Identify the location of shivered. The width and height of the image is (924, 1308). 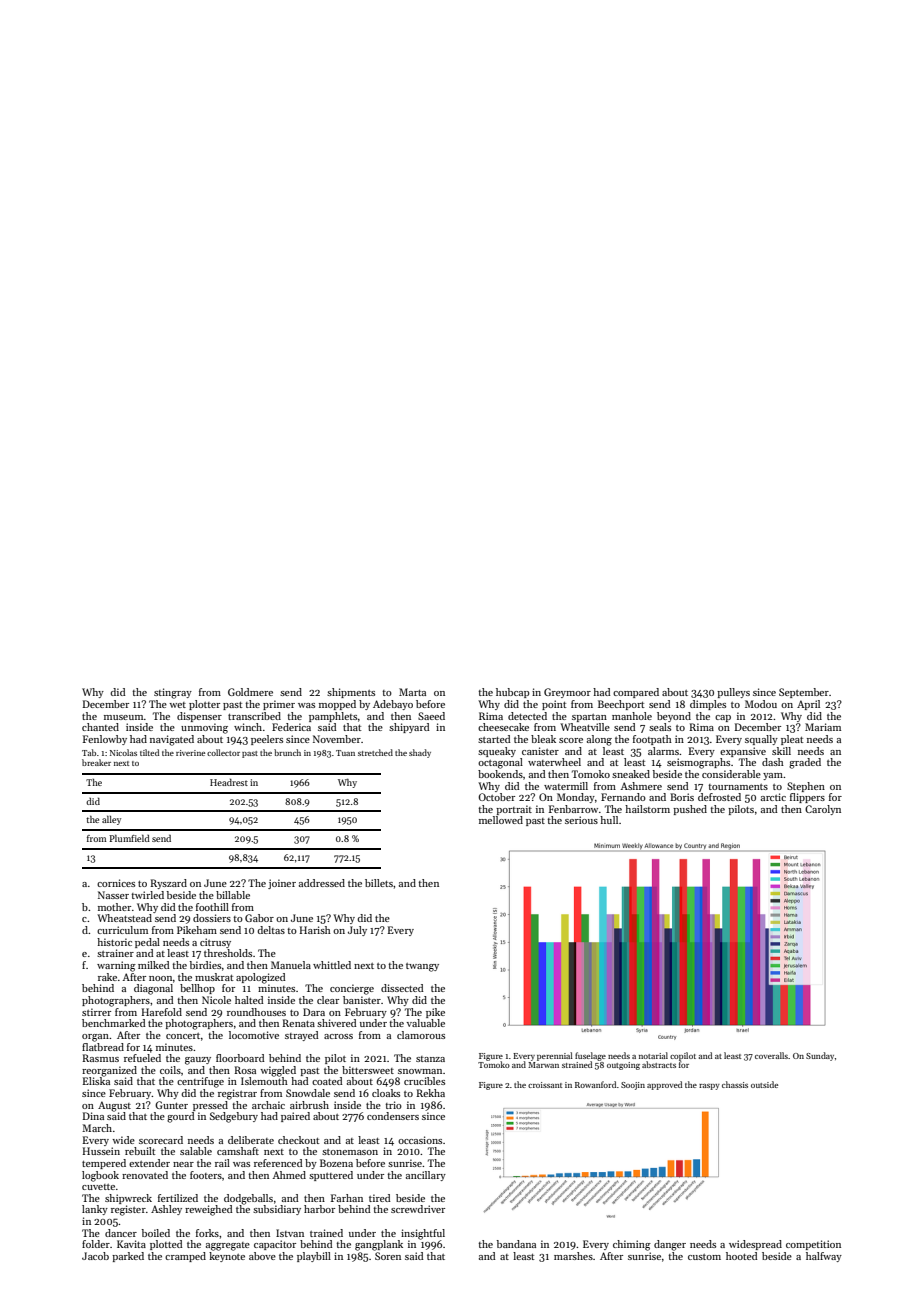
(337, 1023).
